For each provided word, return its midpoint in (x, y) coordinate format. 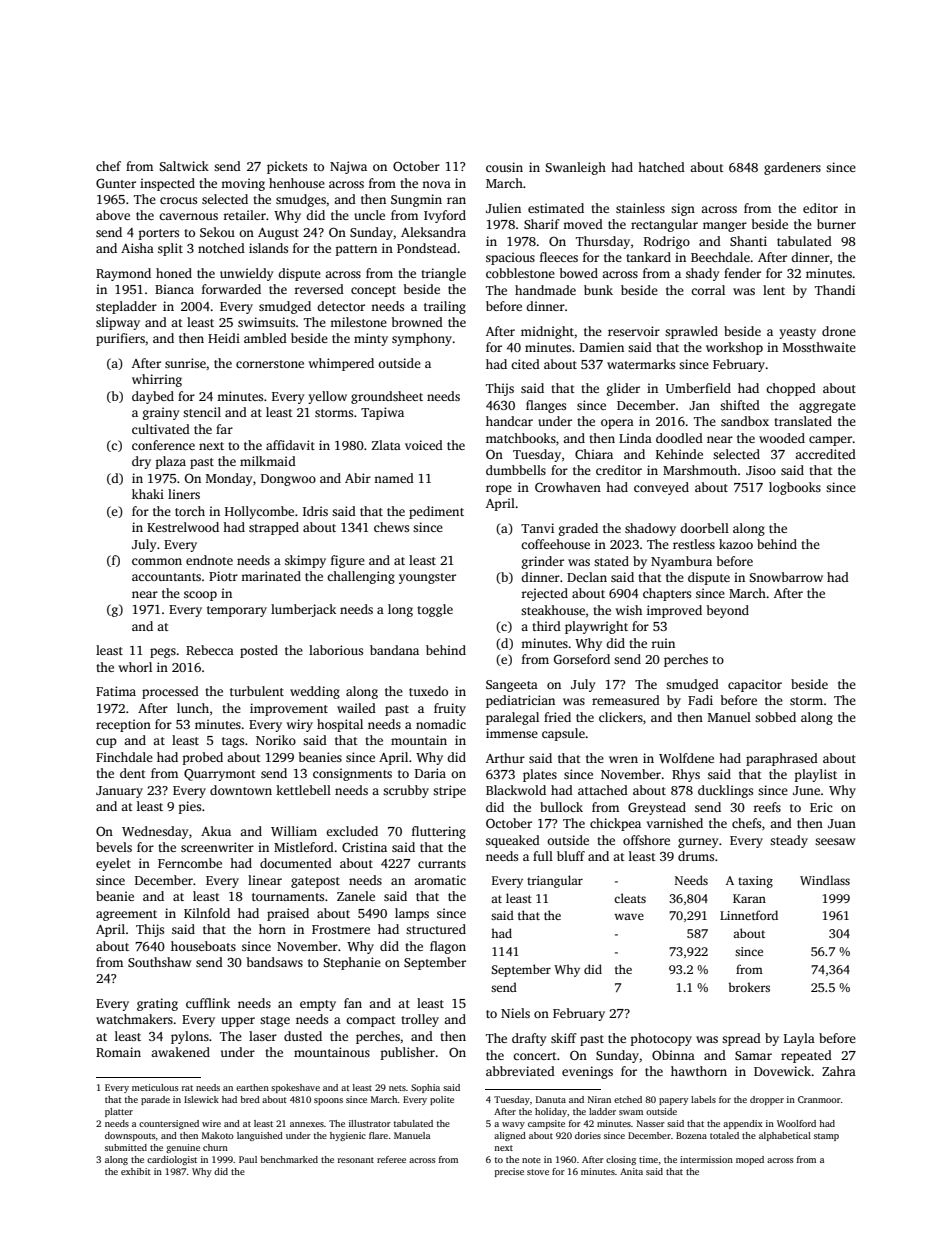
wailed (356, 708)
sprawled (691, 332)
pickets (287, 167)
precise (509, 1172)
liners (184, 494)
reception (123, 725)
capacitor (755, 685)
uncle (369, 215)
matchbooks (521, 438)
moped (750, 1160)
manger (725, 227)
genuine (183, 1148)
